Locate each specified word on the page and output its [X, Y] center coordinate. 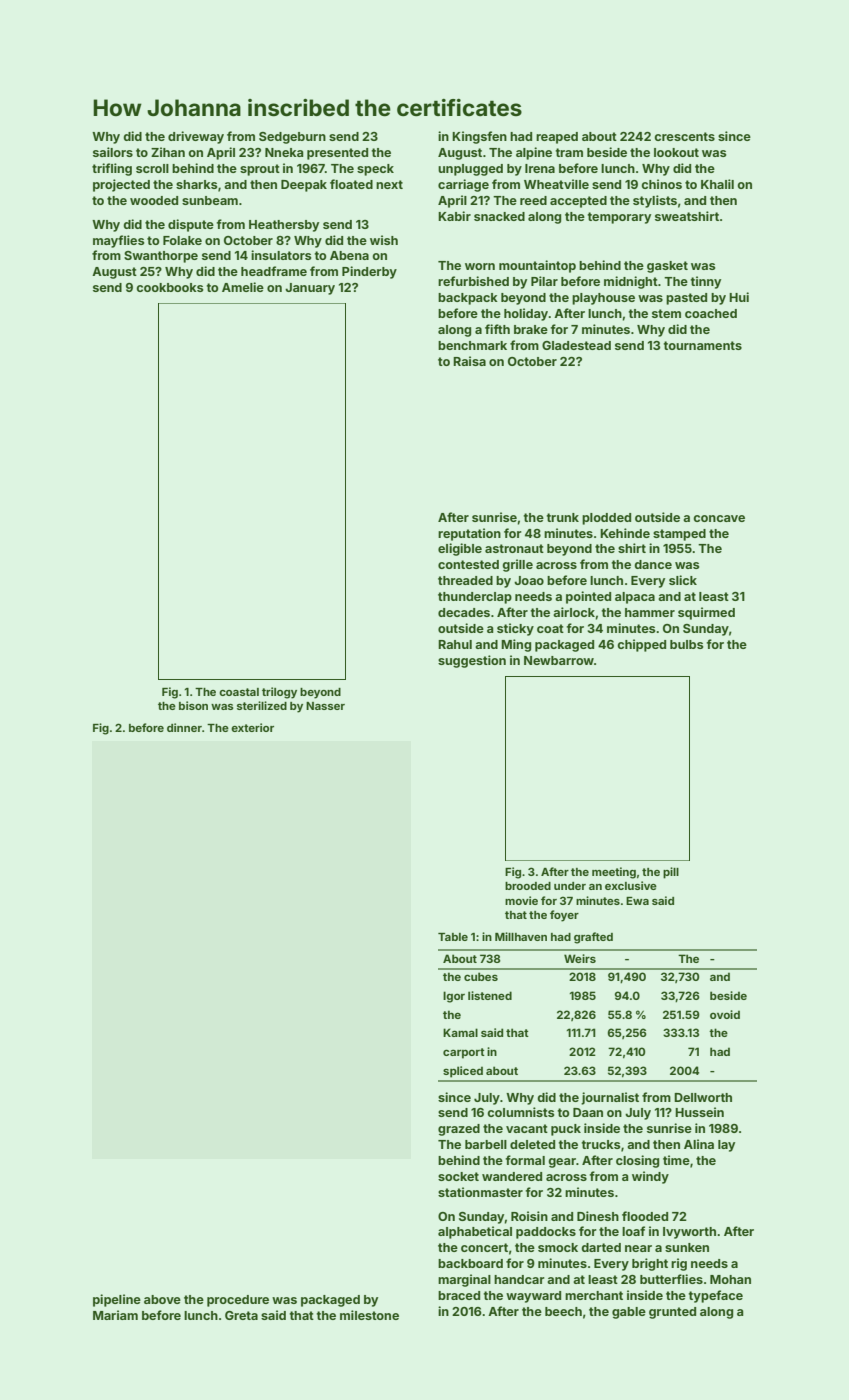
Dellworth [703, 1097]
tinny [706, 282]
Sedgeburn [292, 138]
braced [459, 1295]
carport [464, 1053]
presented [337, 154]
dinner [184, 727]
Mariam [115, 1315]
